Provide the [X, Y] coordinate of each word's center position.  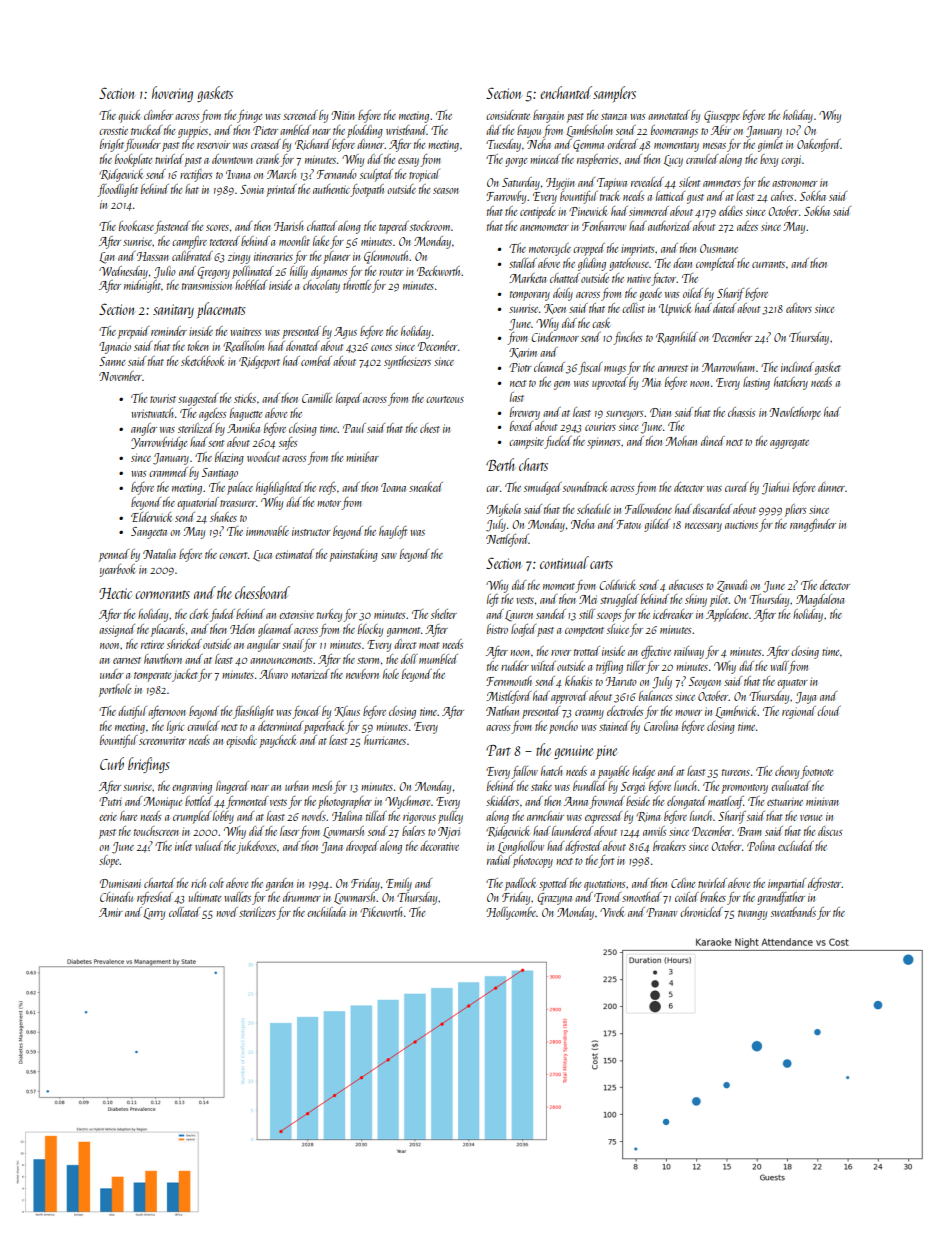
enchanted [566, 92]
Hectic [115, 593]
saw [389, 556]
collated [184, 912]
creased [266, 144]
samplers [614, 94]
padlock [520, 884]
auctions [741, 524]
